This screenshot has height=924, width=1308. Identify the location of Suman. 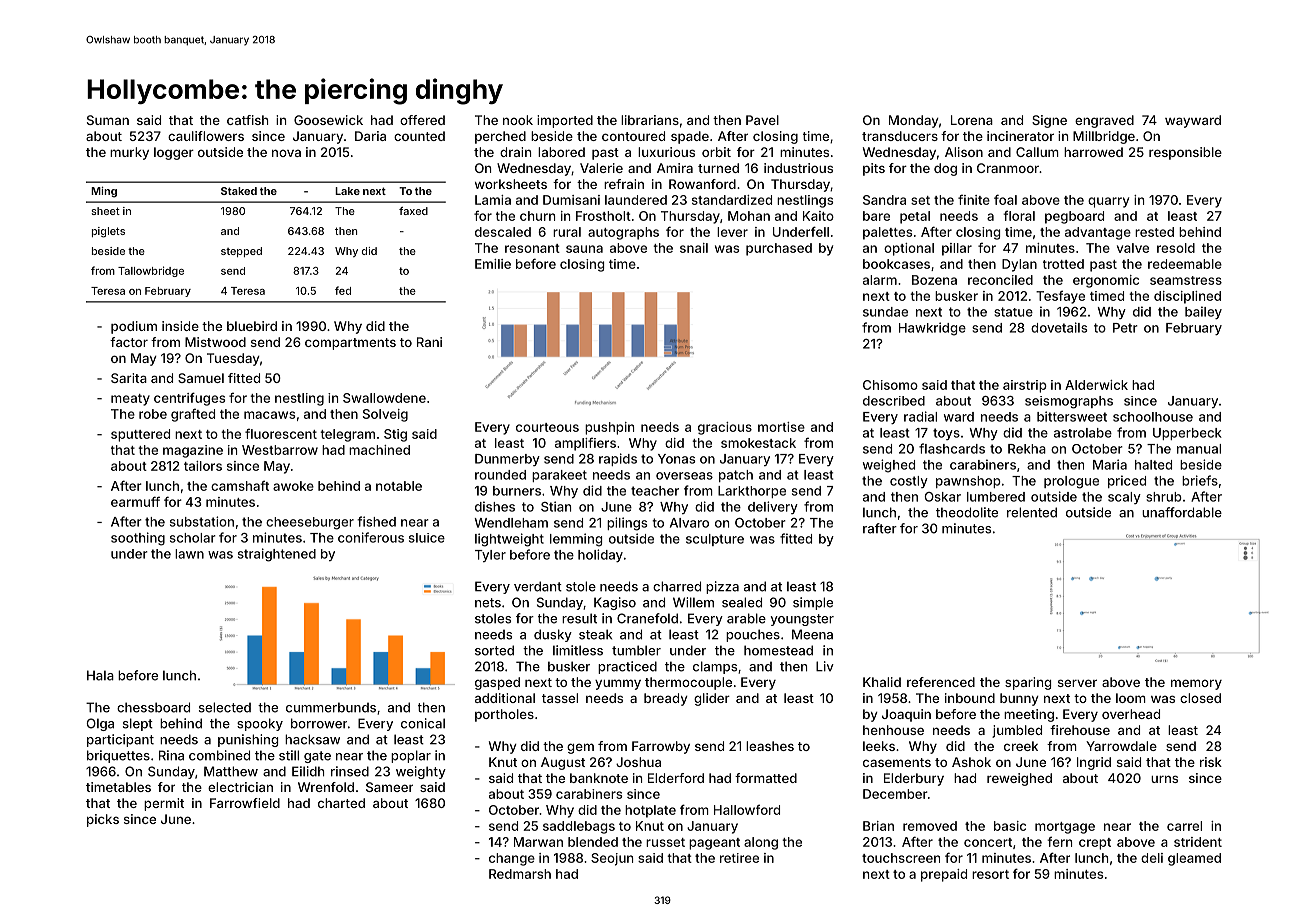
(108, 120).
